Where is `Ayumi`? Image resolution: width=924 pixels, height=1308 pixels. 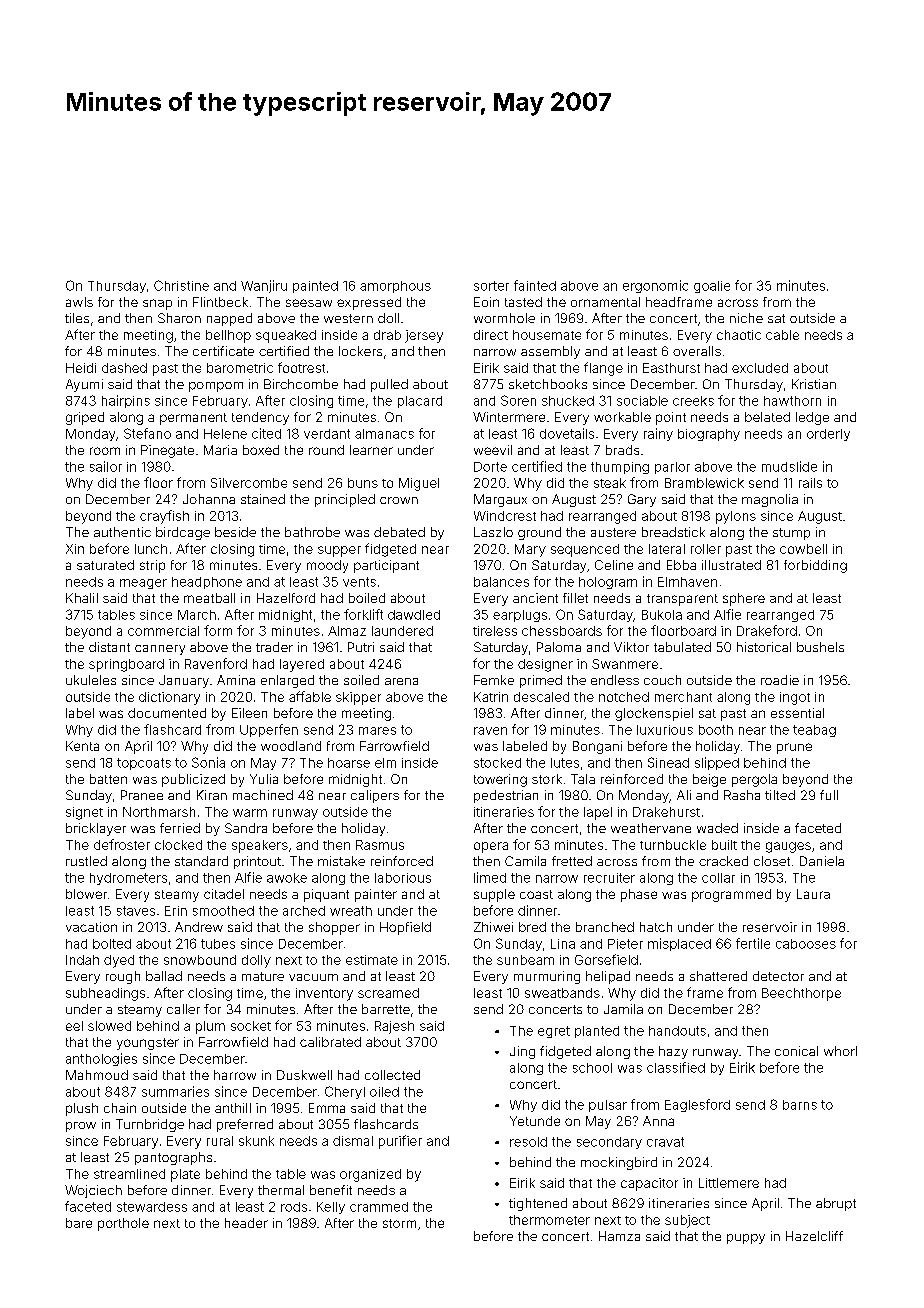
Ayumi is located at coordinates (84, 385).
